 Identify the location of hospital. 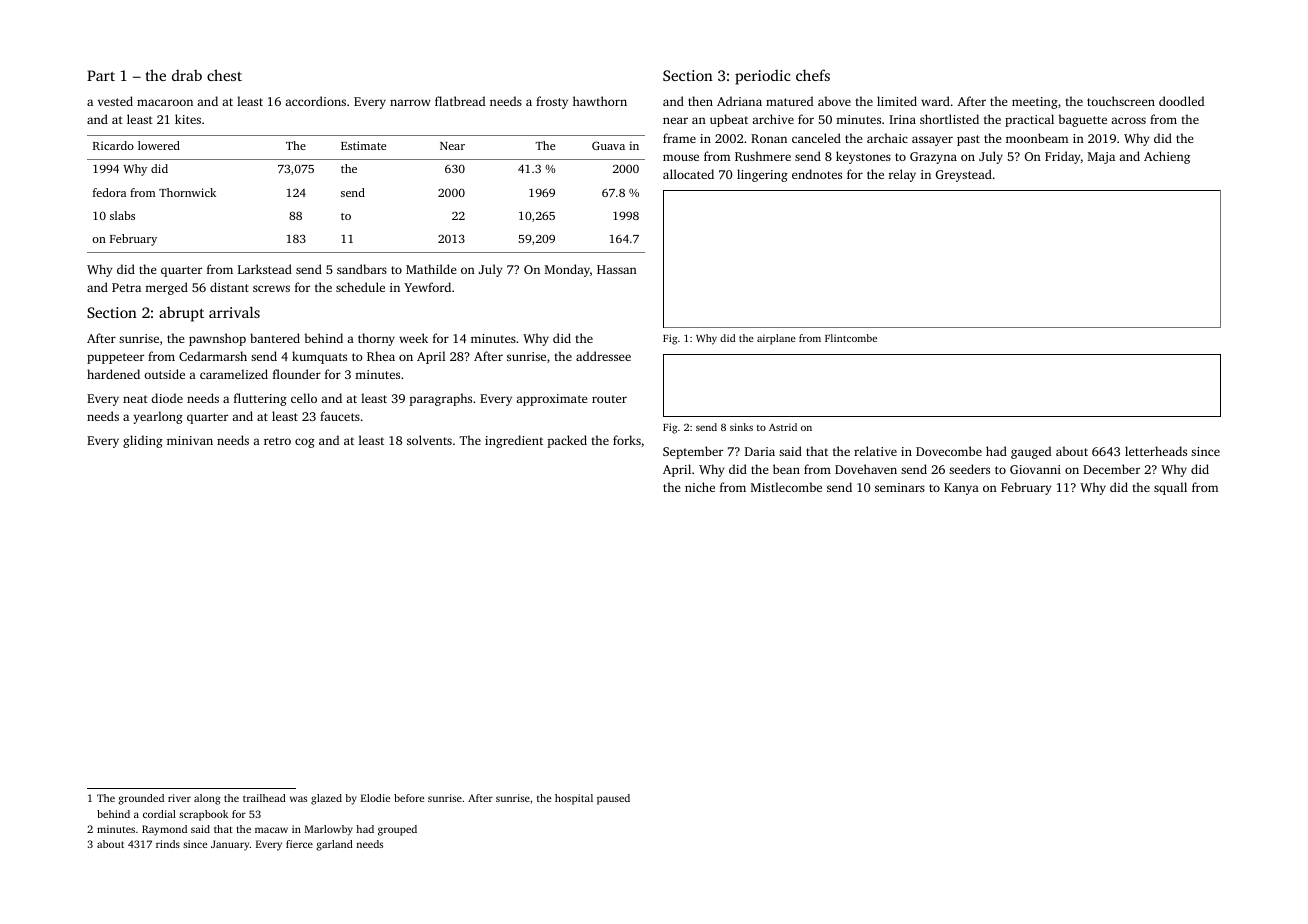
(574, 799).
